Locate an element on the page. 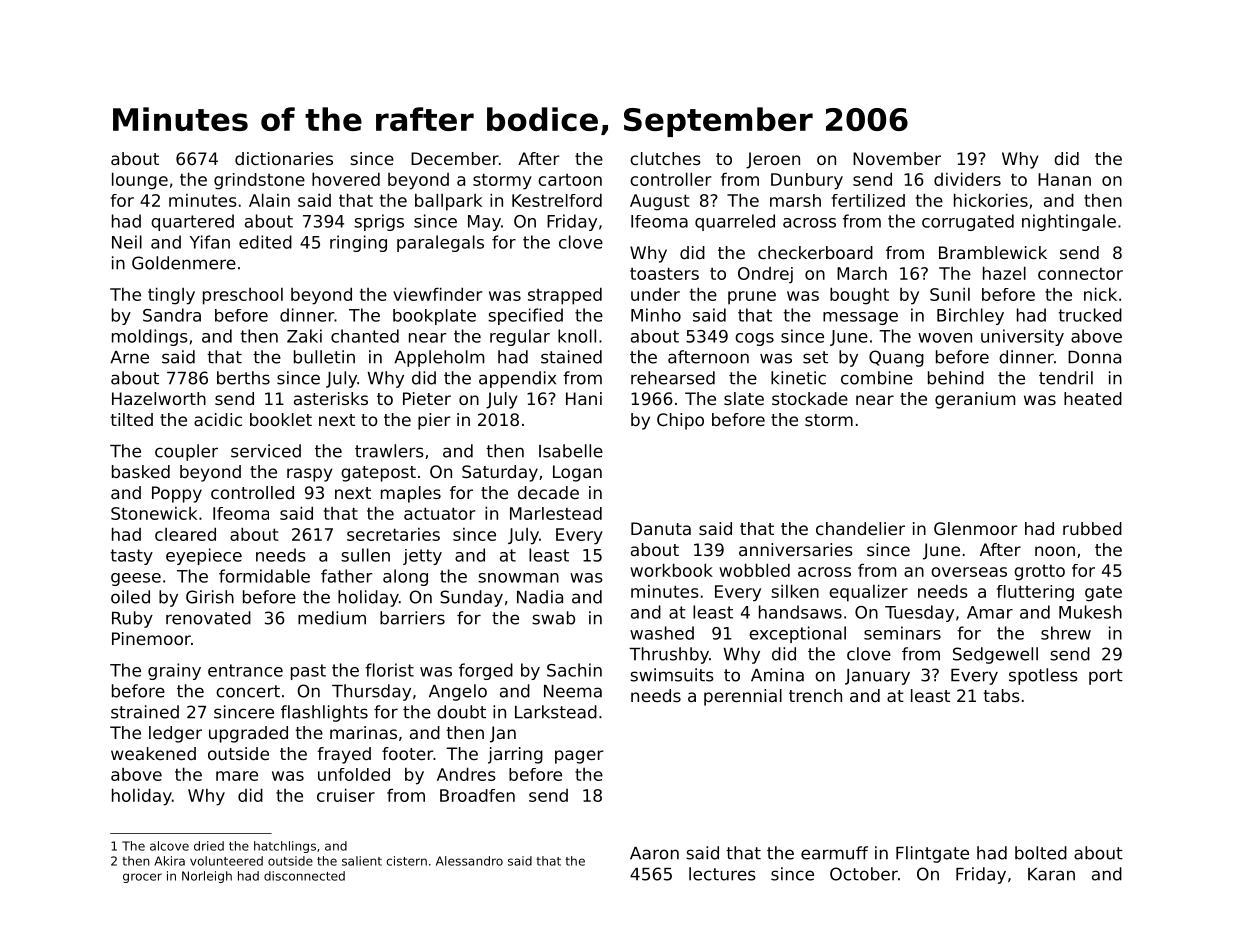 The width and height of the page is (1233, 952). coupler is located at coordinates (186, 452).
